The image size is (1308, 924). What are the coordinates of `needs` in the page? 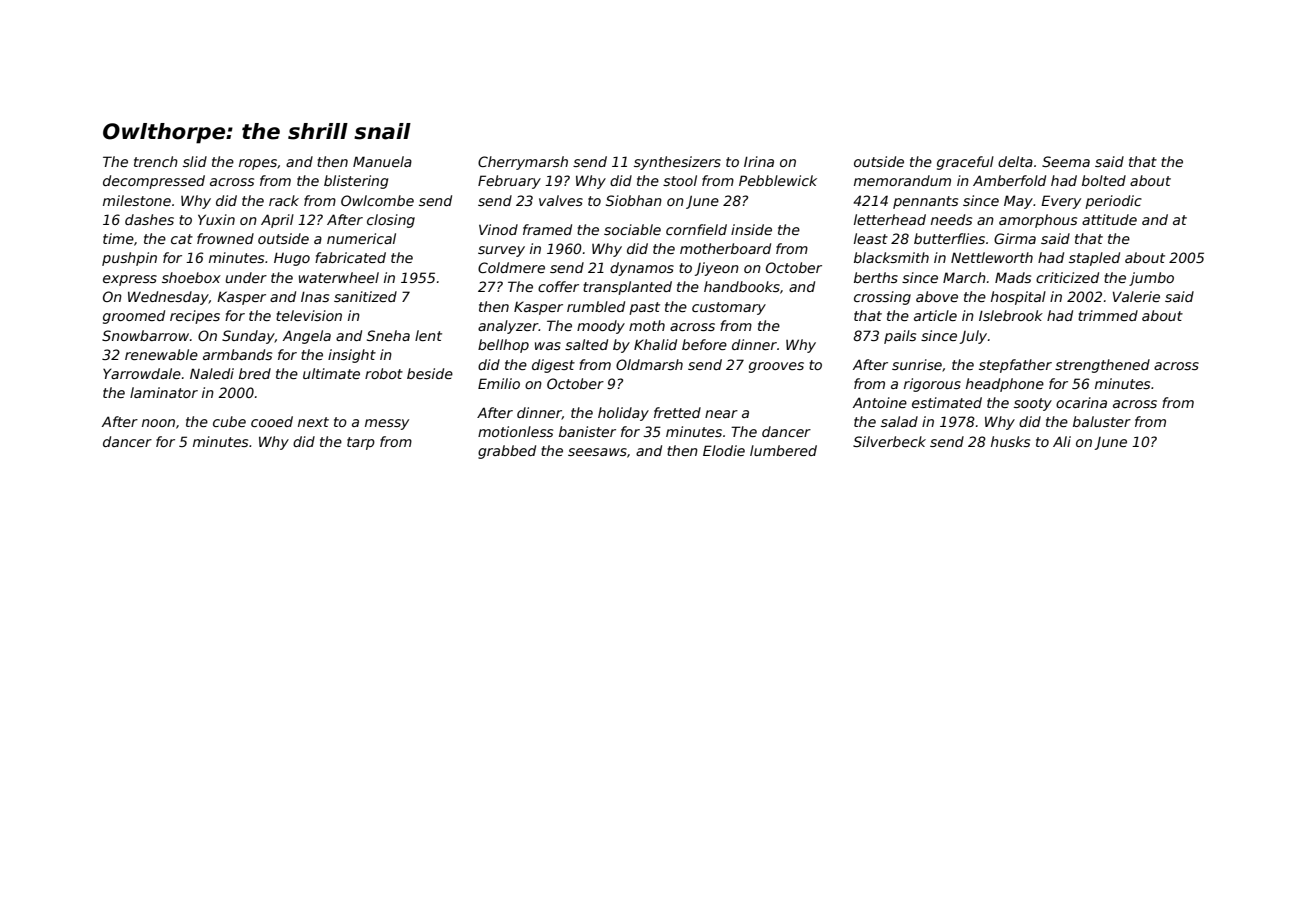 It's located at (951, 219).
